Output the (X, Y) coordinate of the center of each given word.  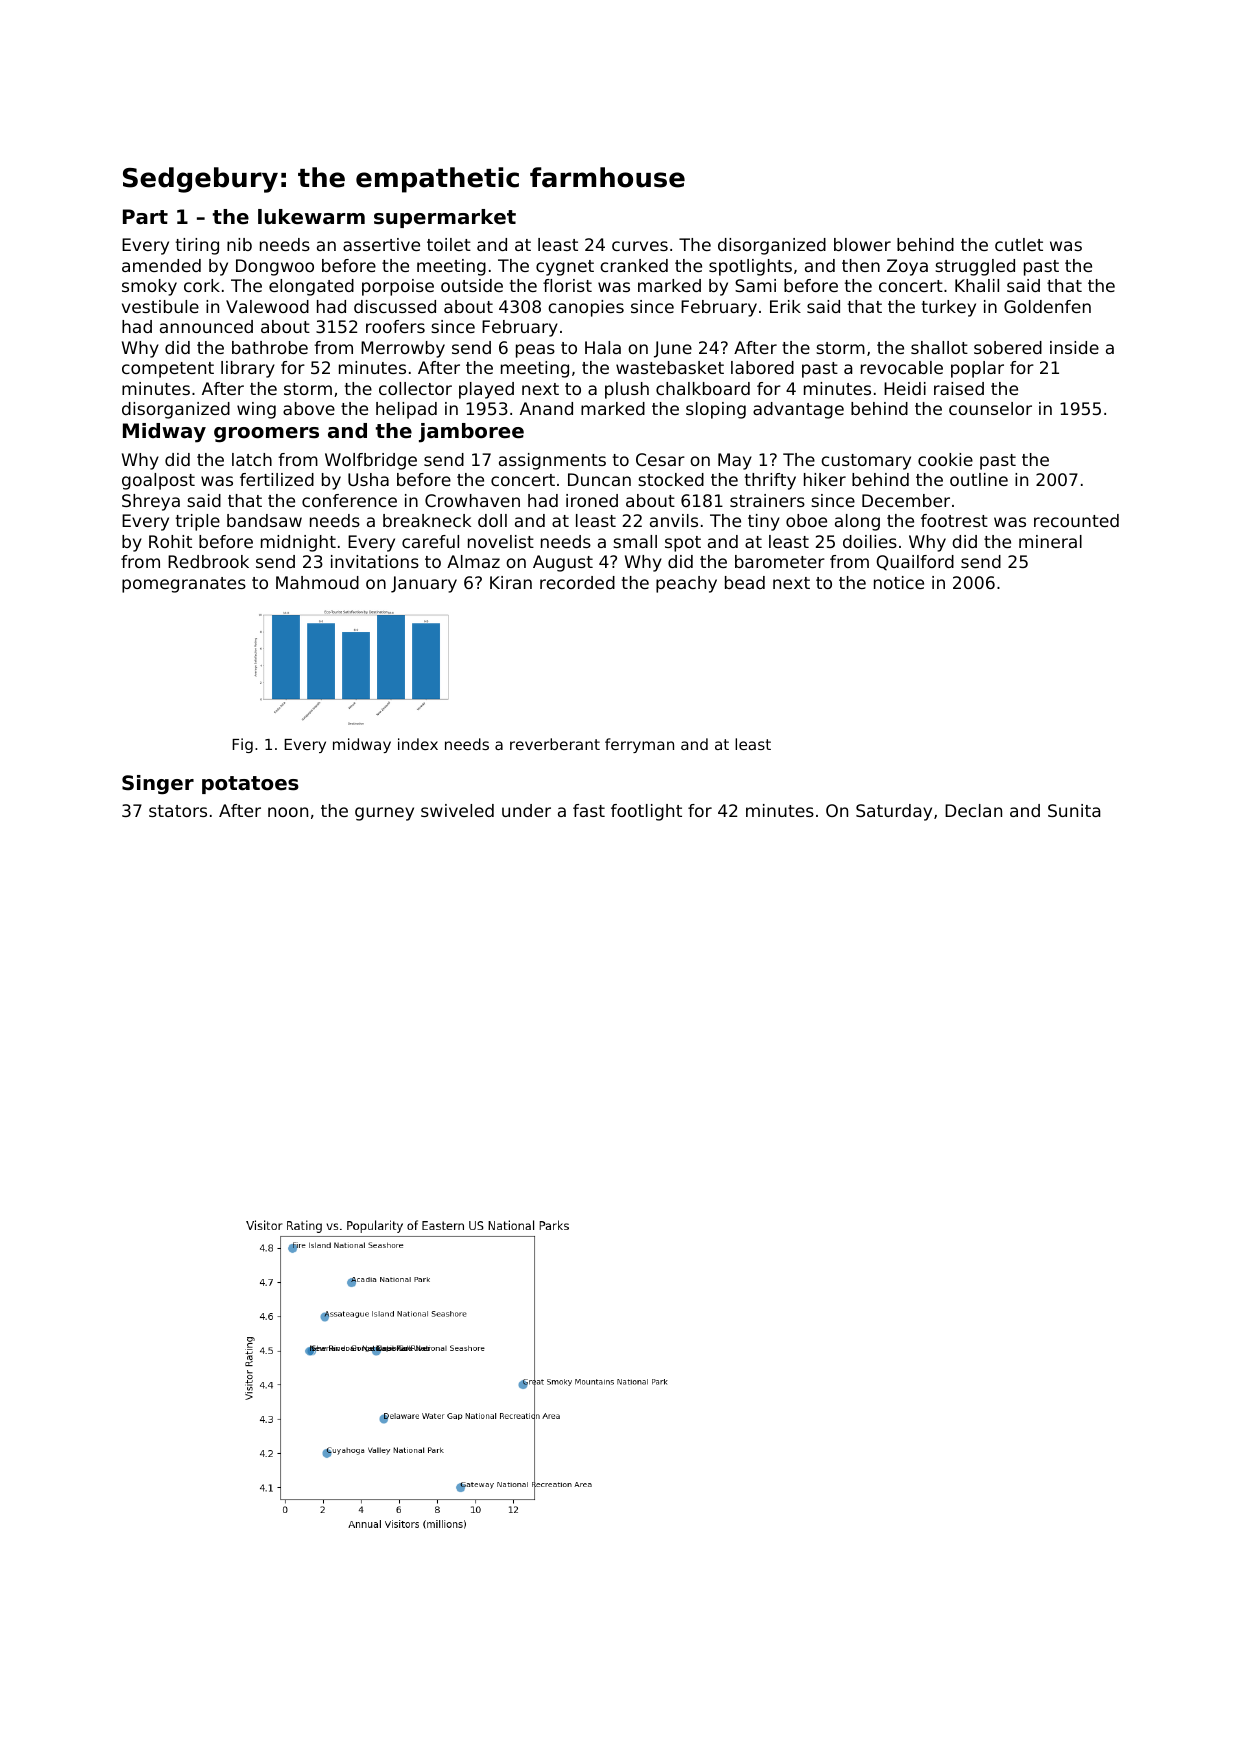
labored (762, 367)
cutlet (1019, 244)
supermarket (445, 218)
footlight (646, 812)
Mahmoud (317, 582)
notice (899, 582)
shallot (939, 347)
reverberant (555, 744)
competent (168, 370)
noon (288, 812)
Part (145, 216)
